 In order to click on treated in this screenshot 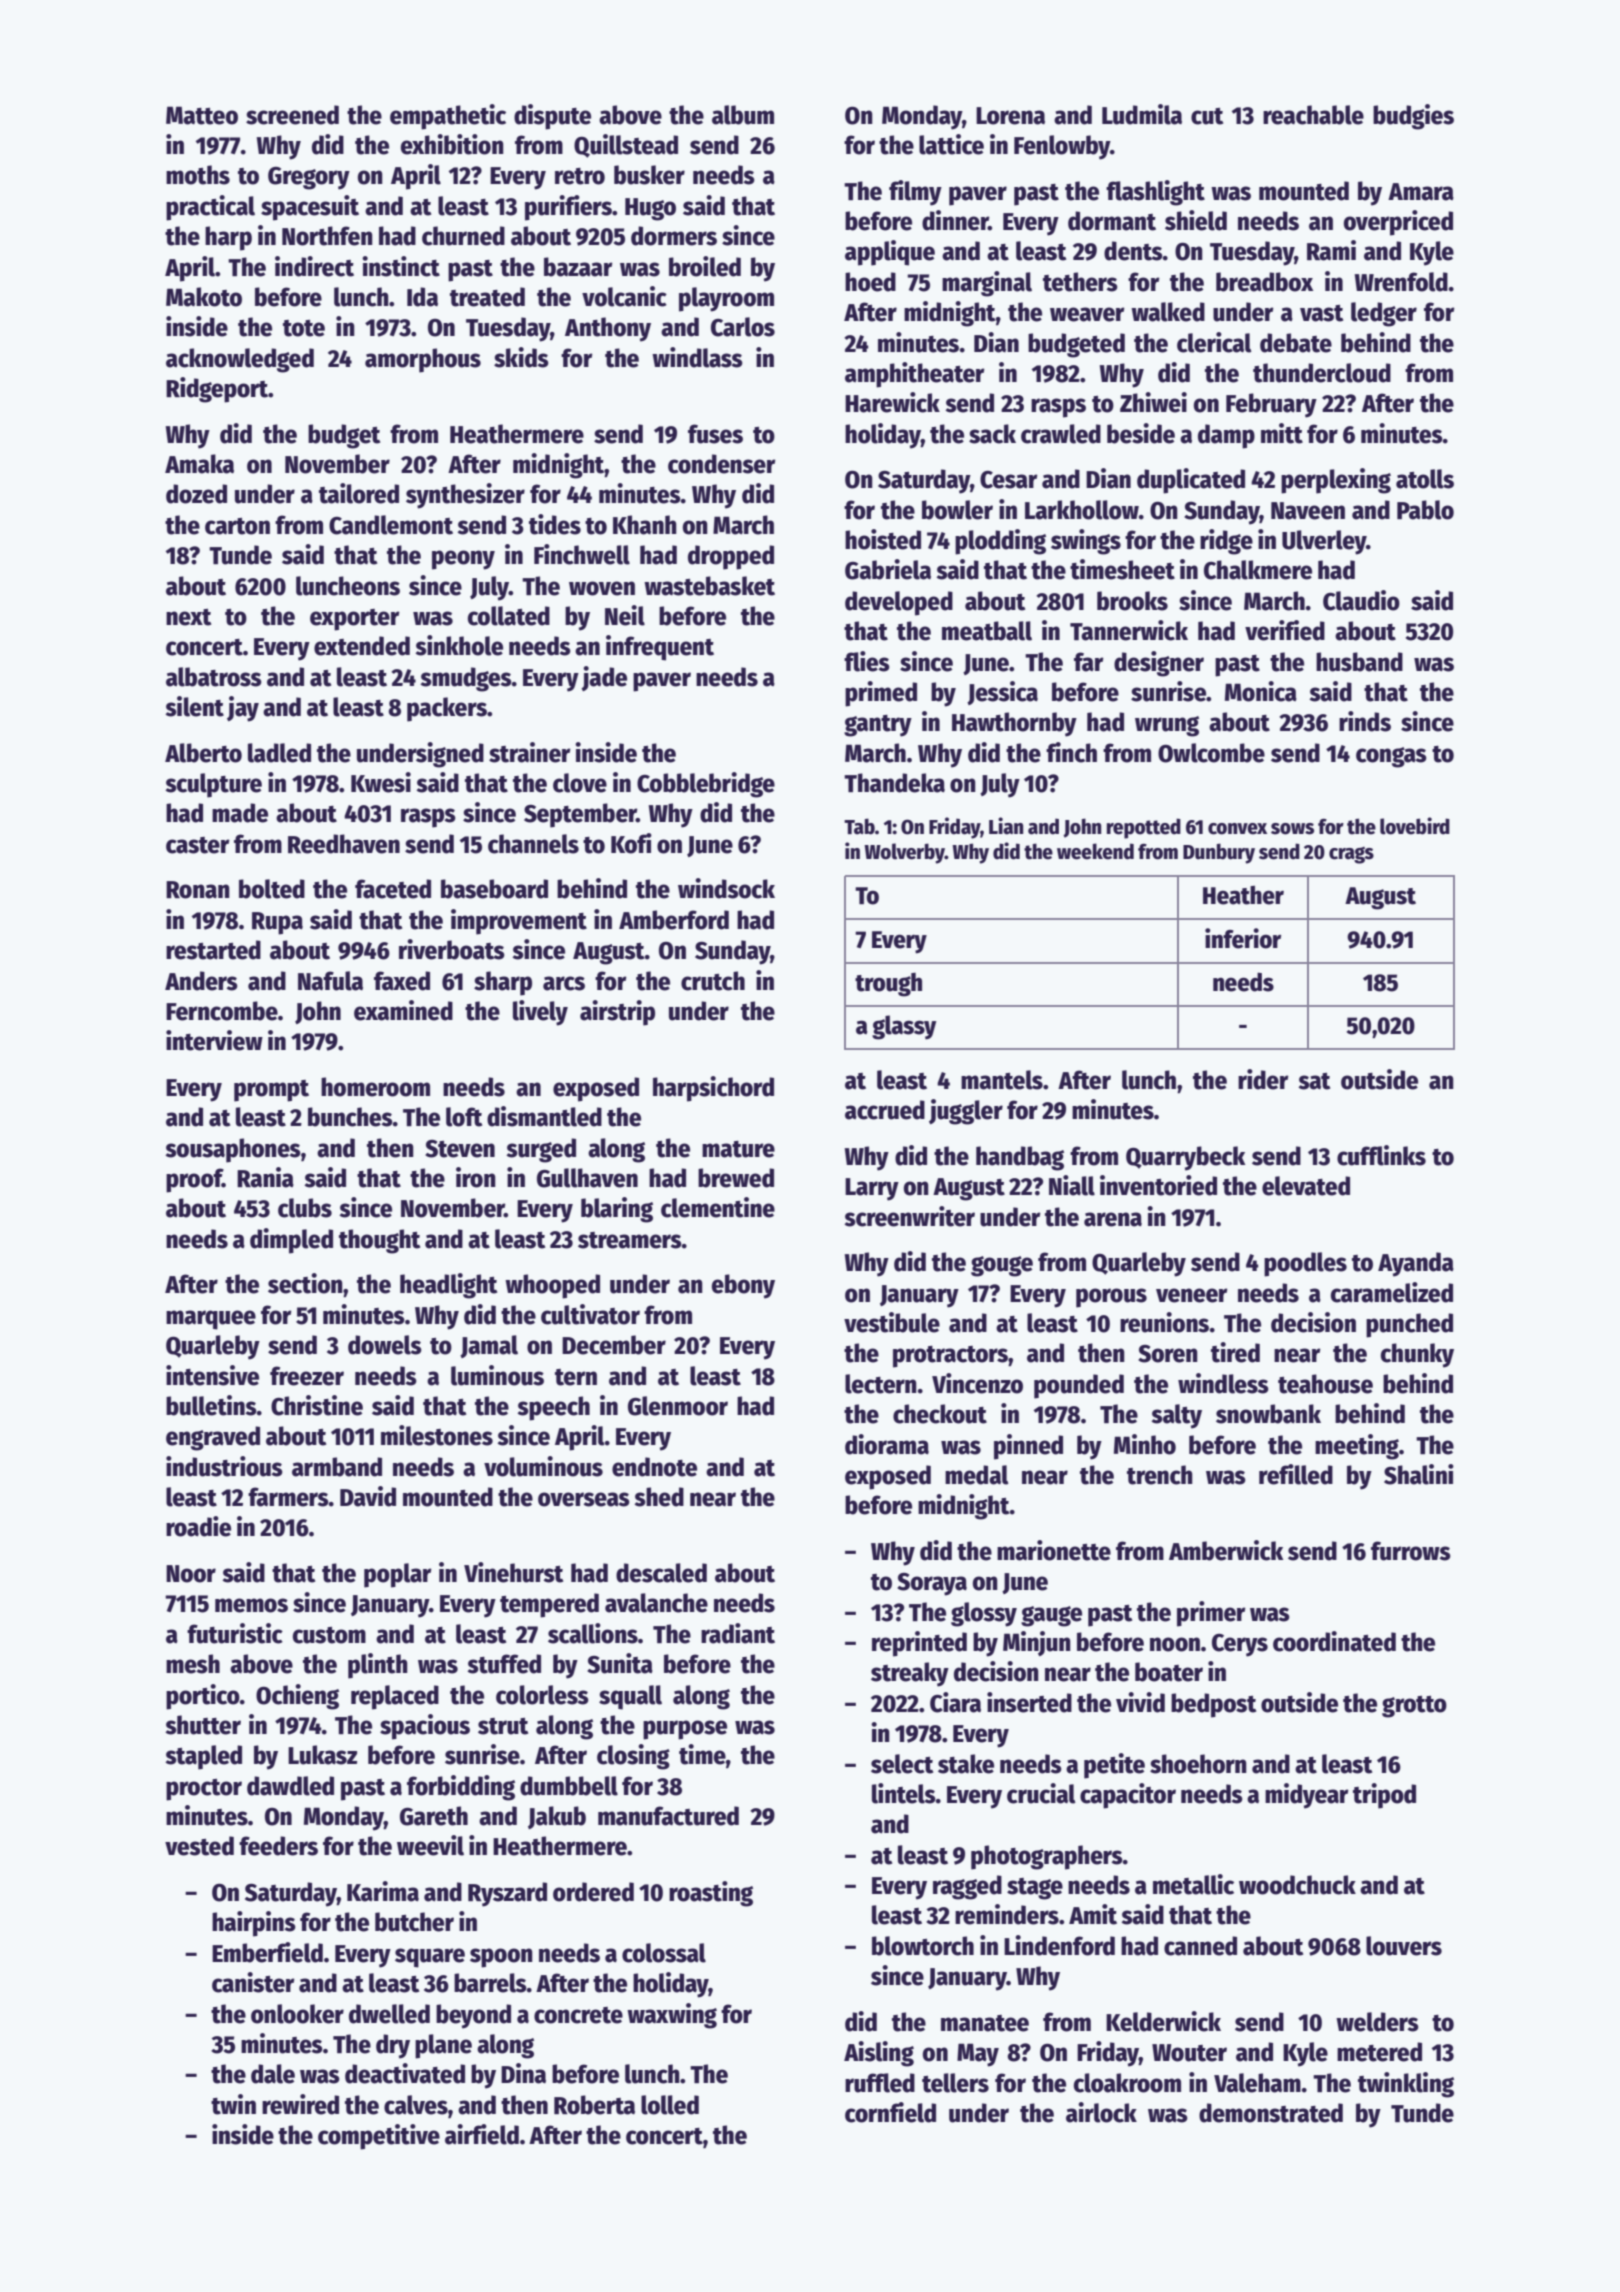, I will do `click(487, 297)`.
